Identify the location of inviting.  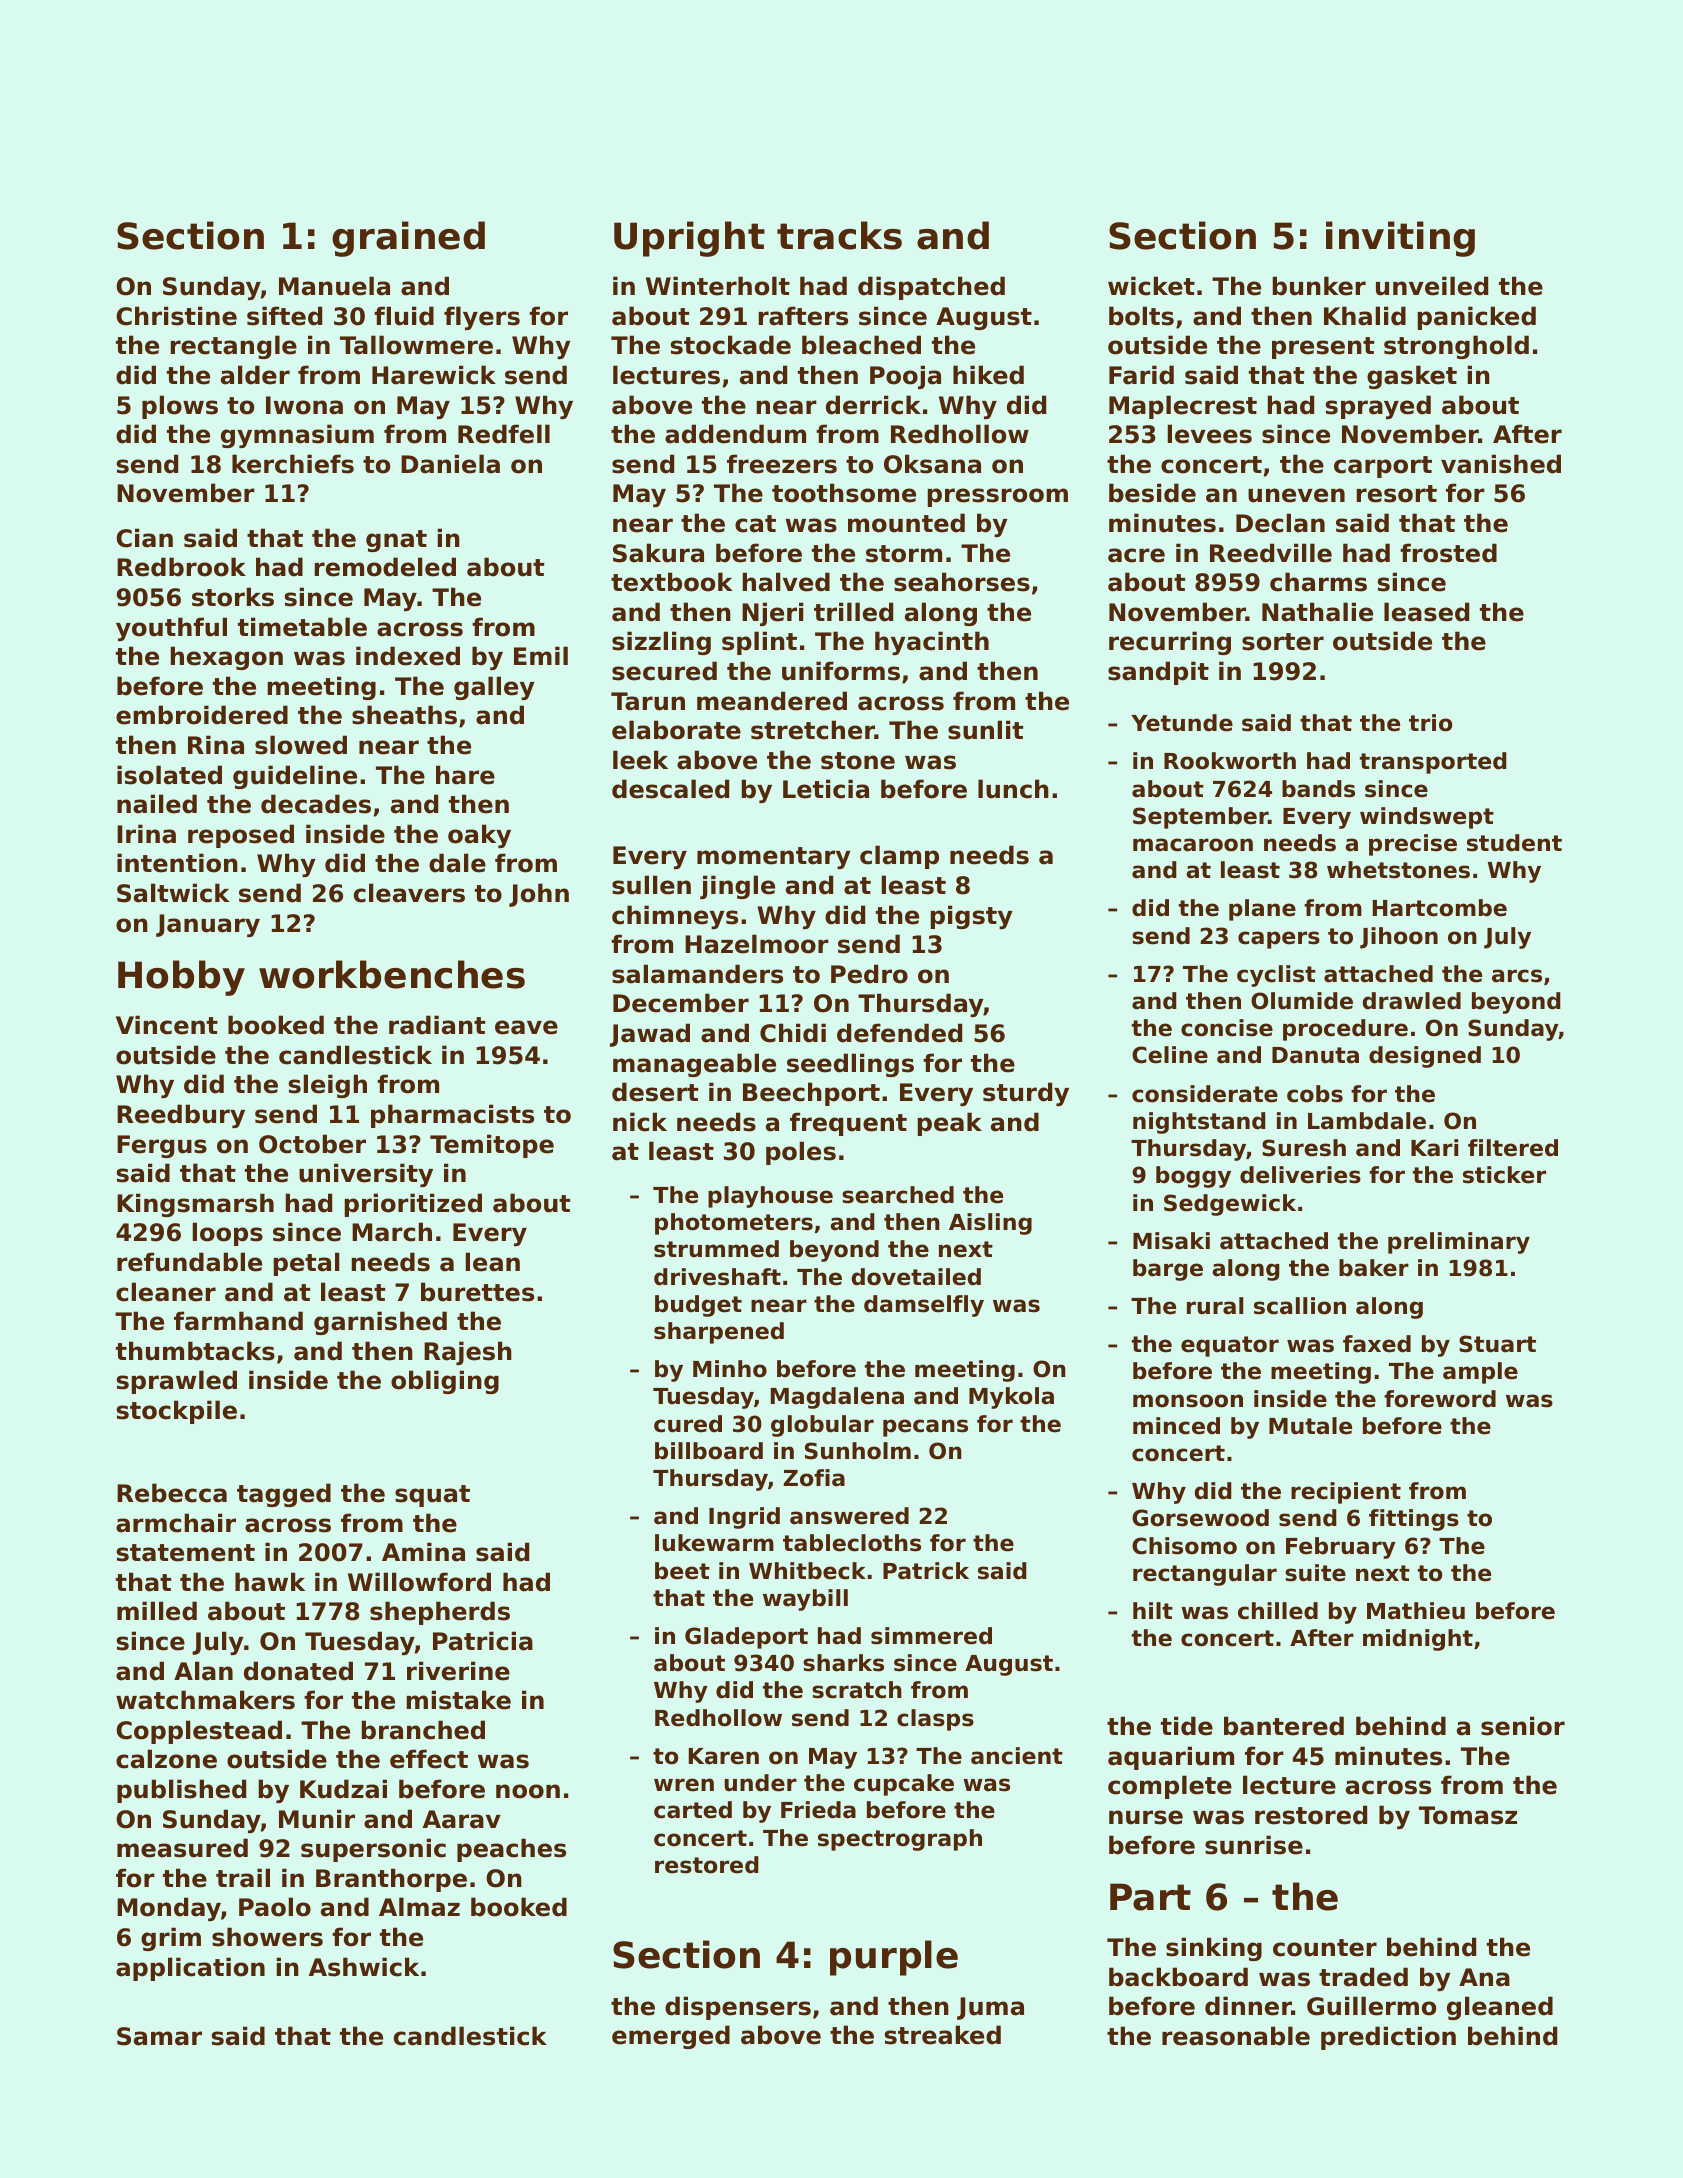
(1400, 239).
